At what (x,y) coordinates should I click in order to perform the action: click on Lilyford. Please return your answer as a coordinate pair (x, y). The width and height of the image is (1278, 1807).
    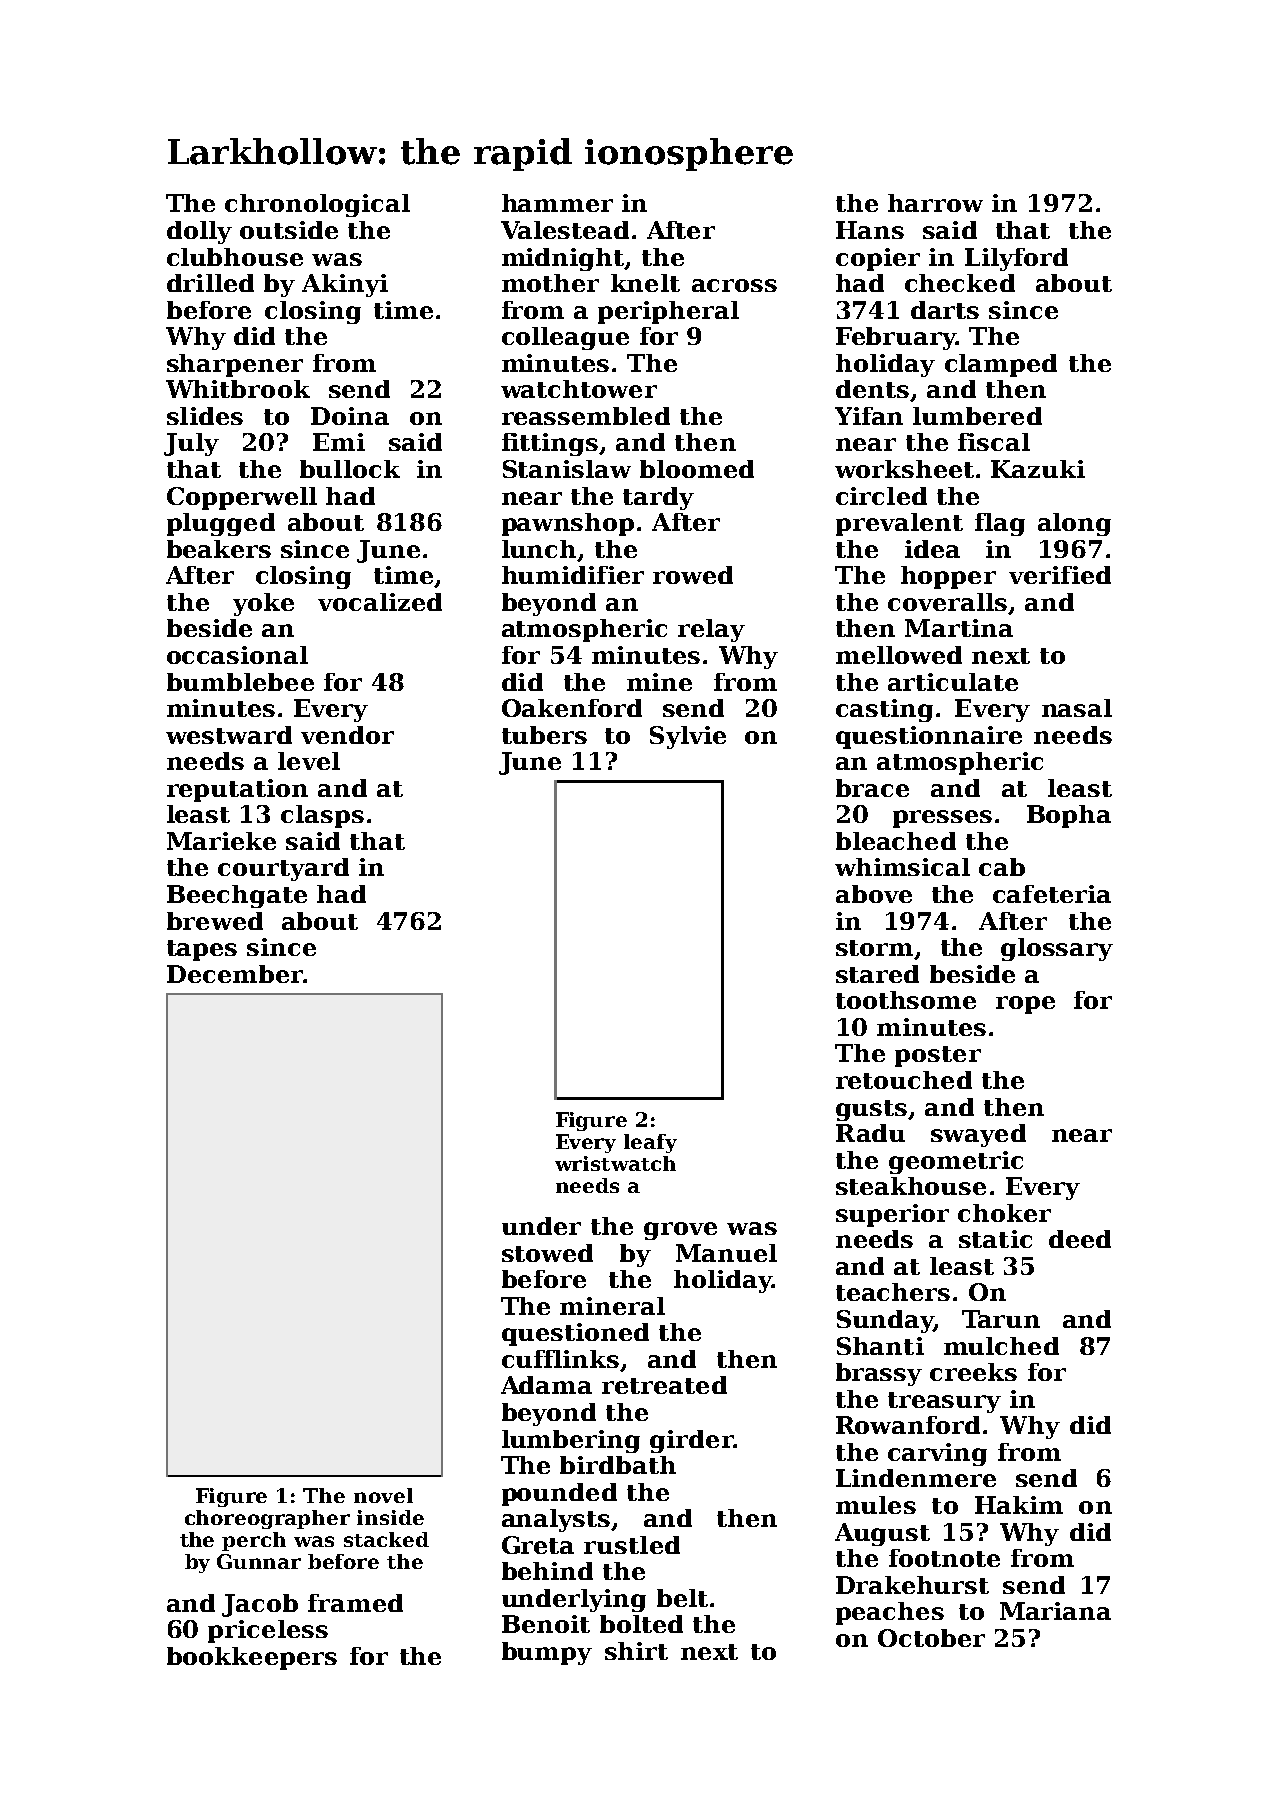
    Looking at the image, I should click on (1016, 259).
